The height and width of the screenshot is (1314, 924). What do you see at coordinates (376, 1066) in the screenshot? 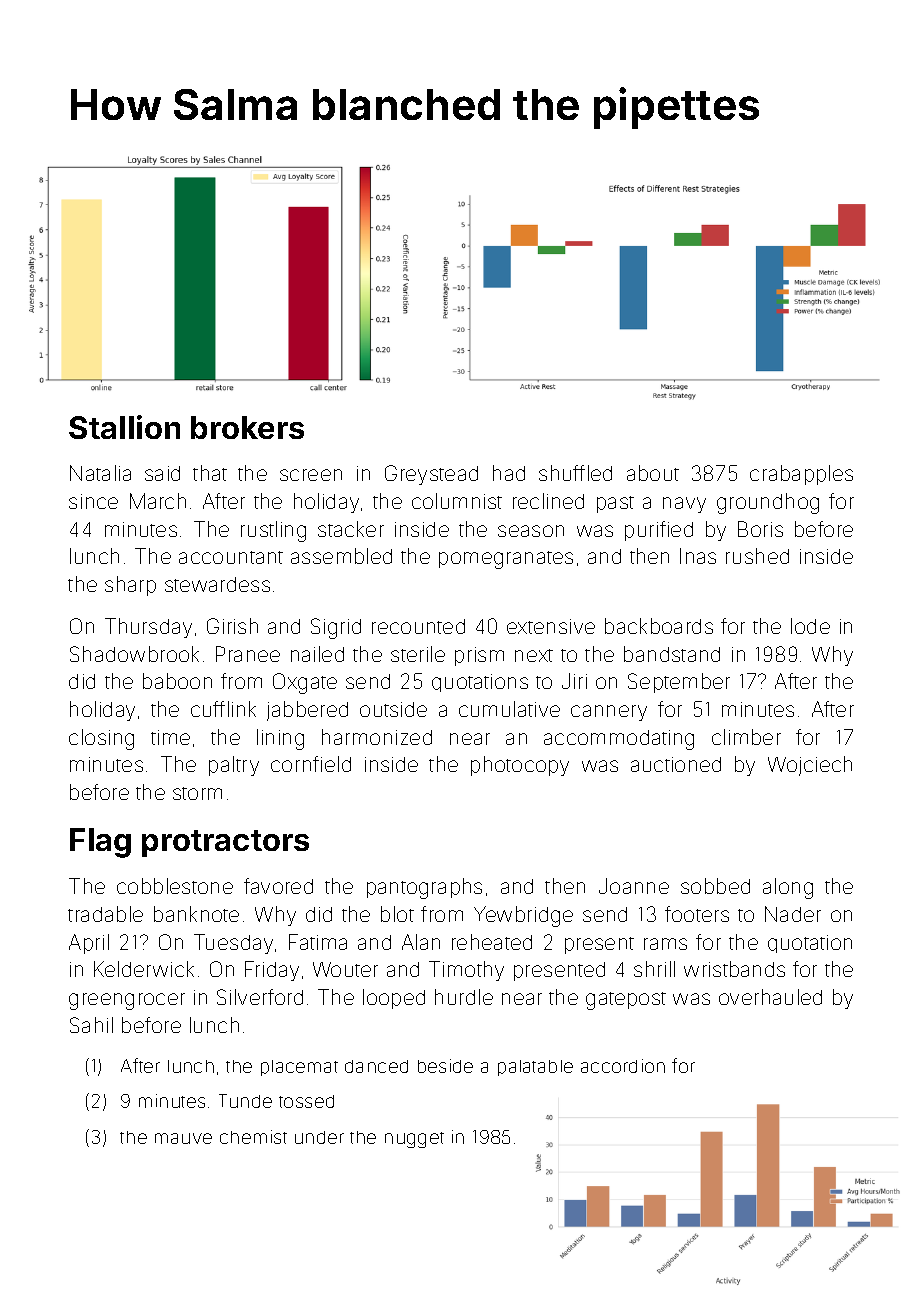
I see `danced` at bounding box center [376, 1066].
